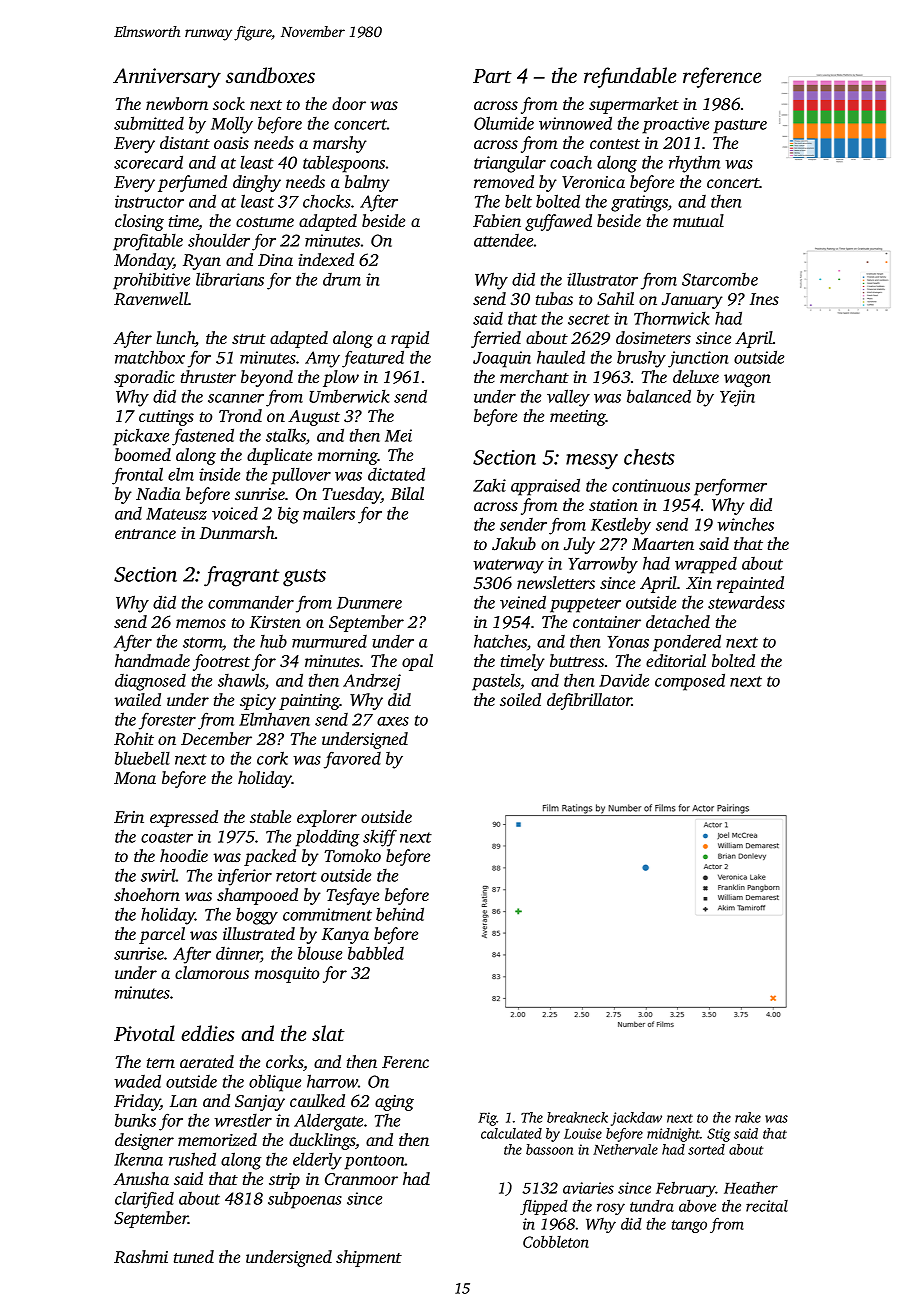 The image size is (908, 1316). Describe the element at coordinates (520, 699) in the screenshot. I see `soiled` at that location.
